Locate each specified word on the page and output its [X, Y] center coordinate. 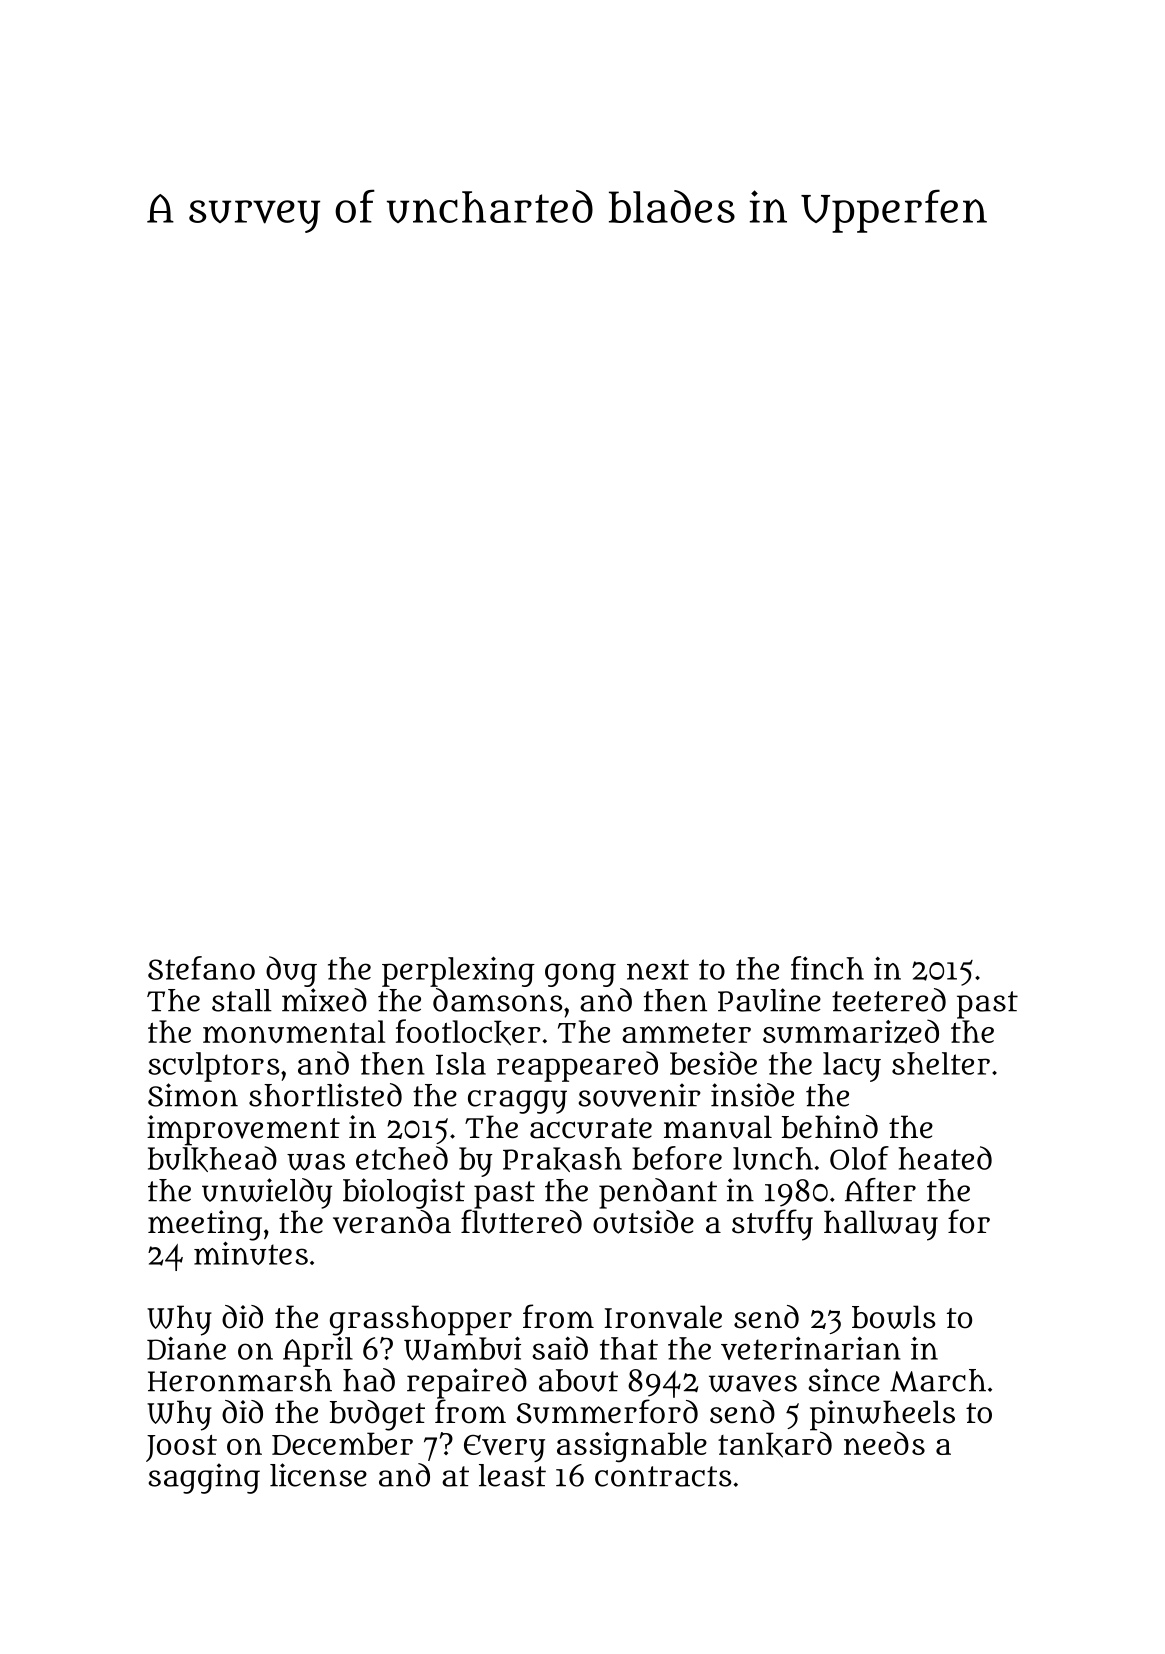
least [512, 1475]
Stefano [201, 968]
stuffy [772, 1225]
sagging [204, 1478]
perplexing [458, 971]
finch [827, 968]
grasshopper [421, 1320]
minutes [251, 1253]
